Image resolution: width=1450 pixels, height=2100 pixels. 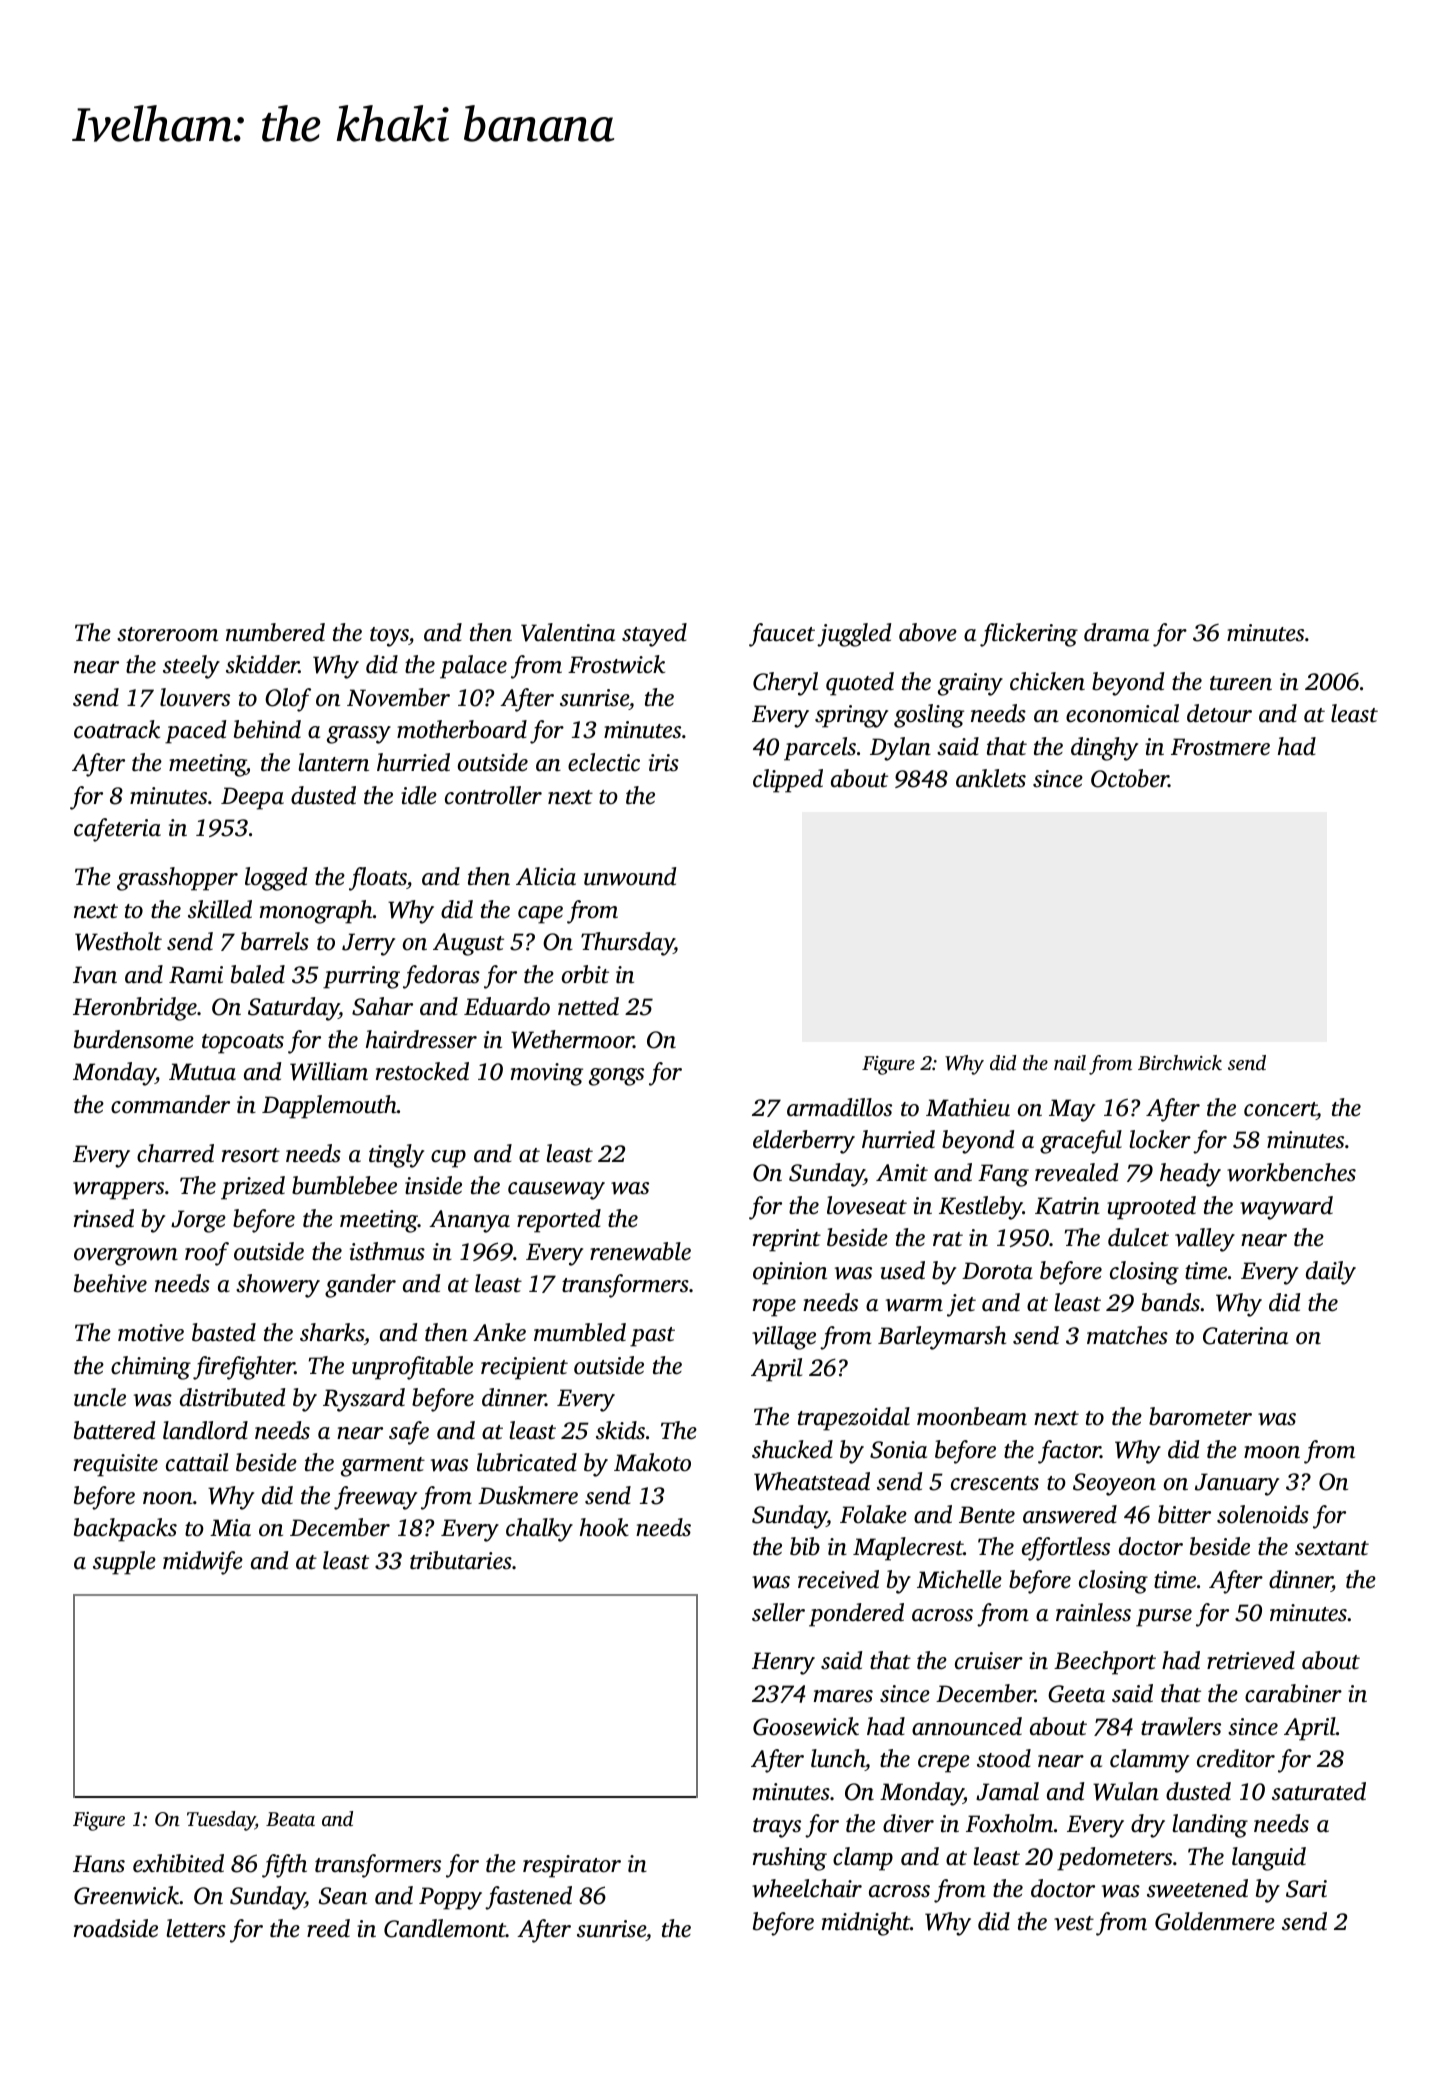 I want to click on Ryszard, so click(x=364, y=1400).
